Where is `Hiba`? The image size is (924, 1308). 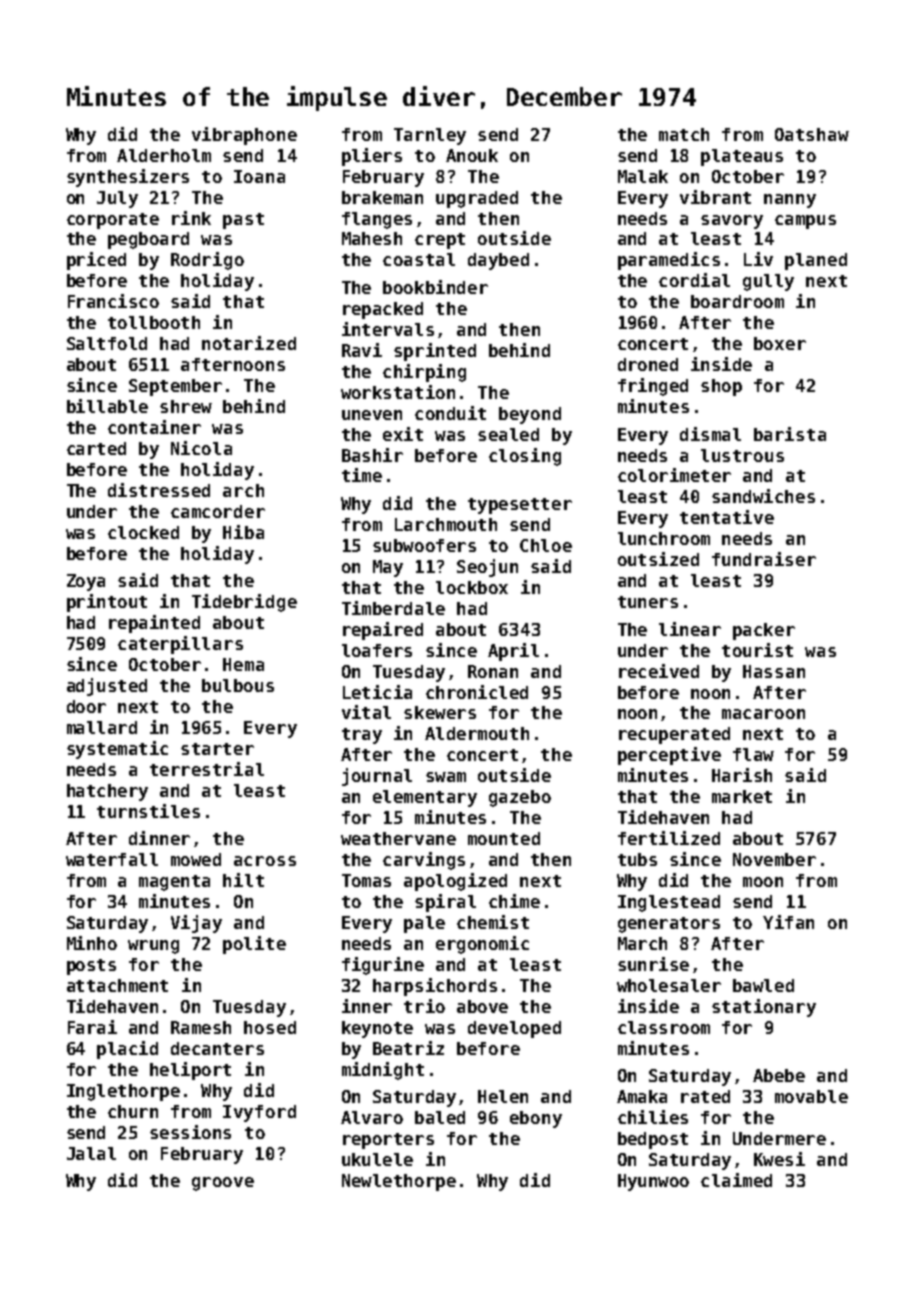
Hiba is located at coordinates (243, 532).
